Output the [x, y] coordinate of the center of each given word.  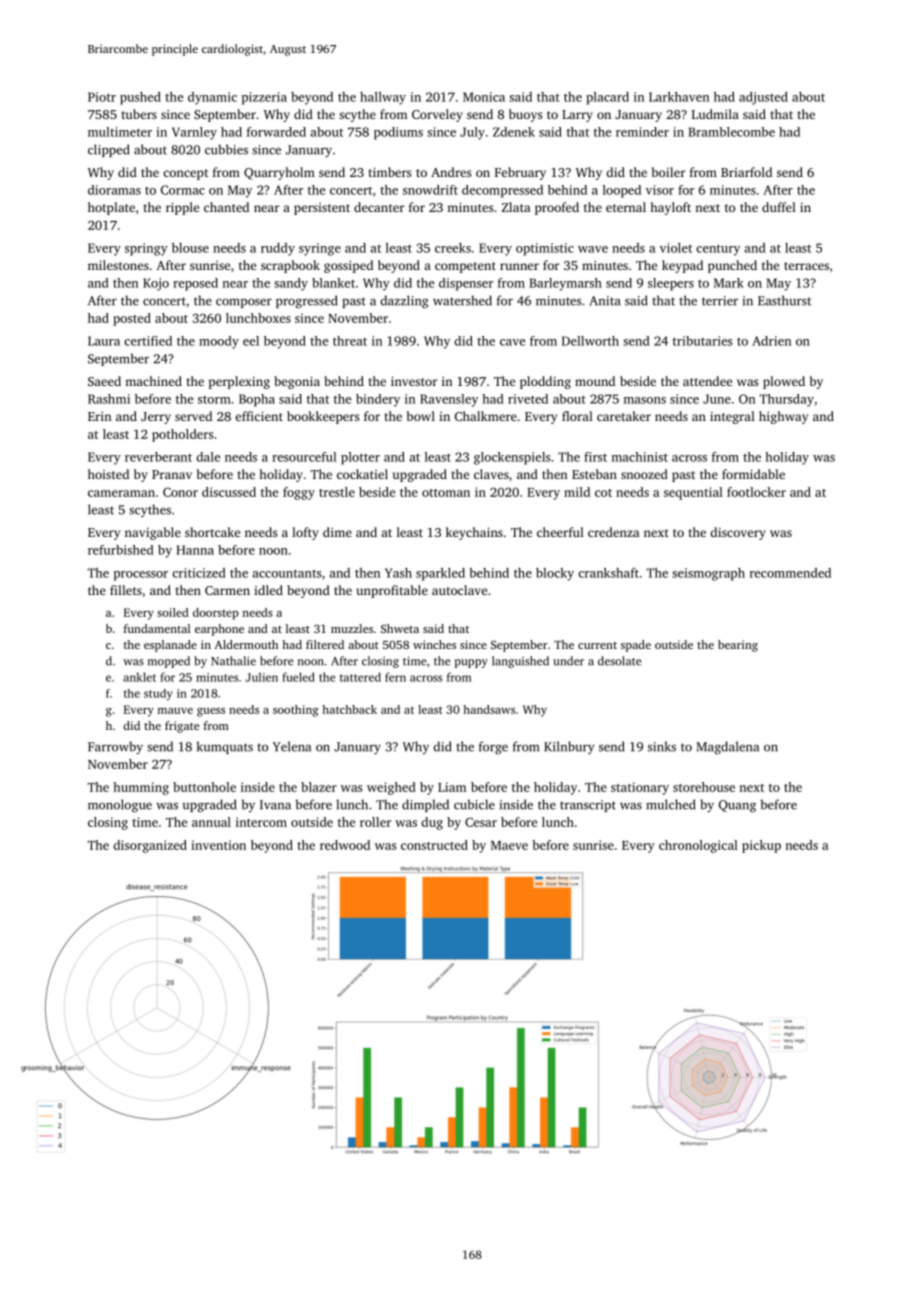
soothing [296, 711]
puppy [471, 663]
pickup [761, 846]
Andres [451, 172]
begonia [297, 382]
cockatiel [362, 474]
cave [512, 342]
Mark [729, 283]
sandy [291, 284]
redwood [345, 845]
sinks [662, 746]
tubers [139, 114]
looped [622, 191]
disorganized [150, 846]
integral [732, 417]
